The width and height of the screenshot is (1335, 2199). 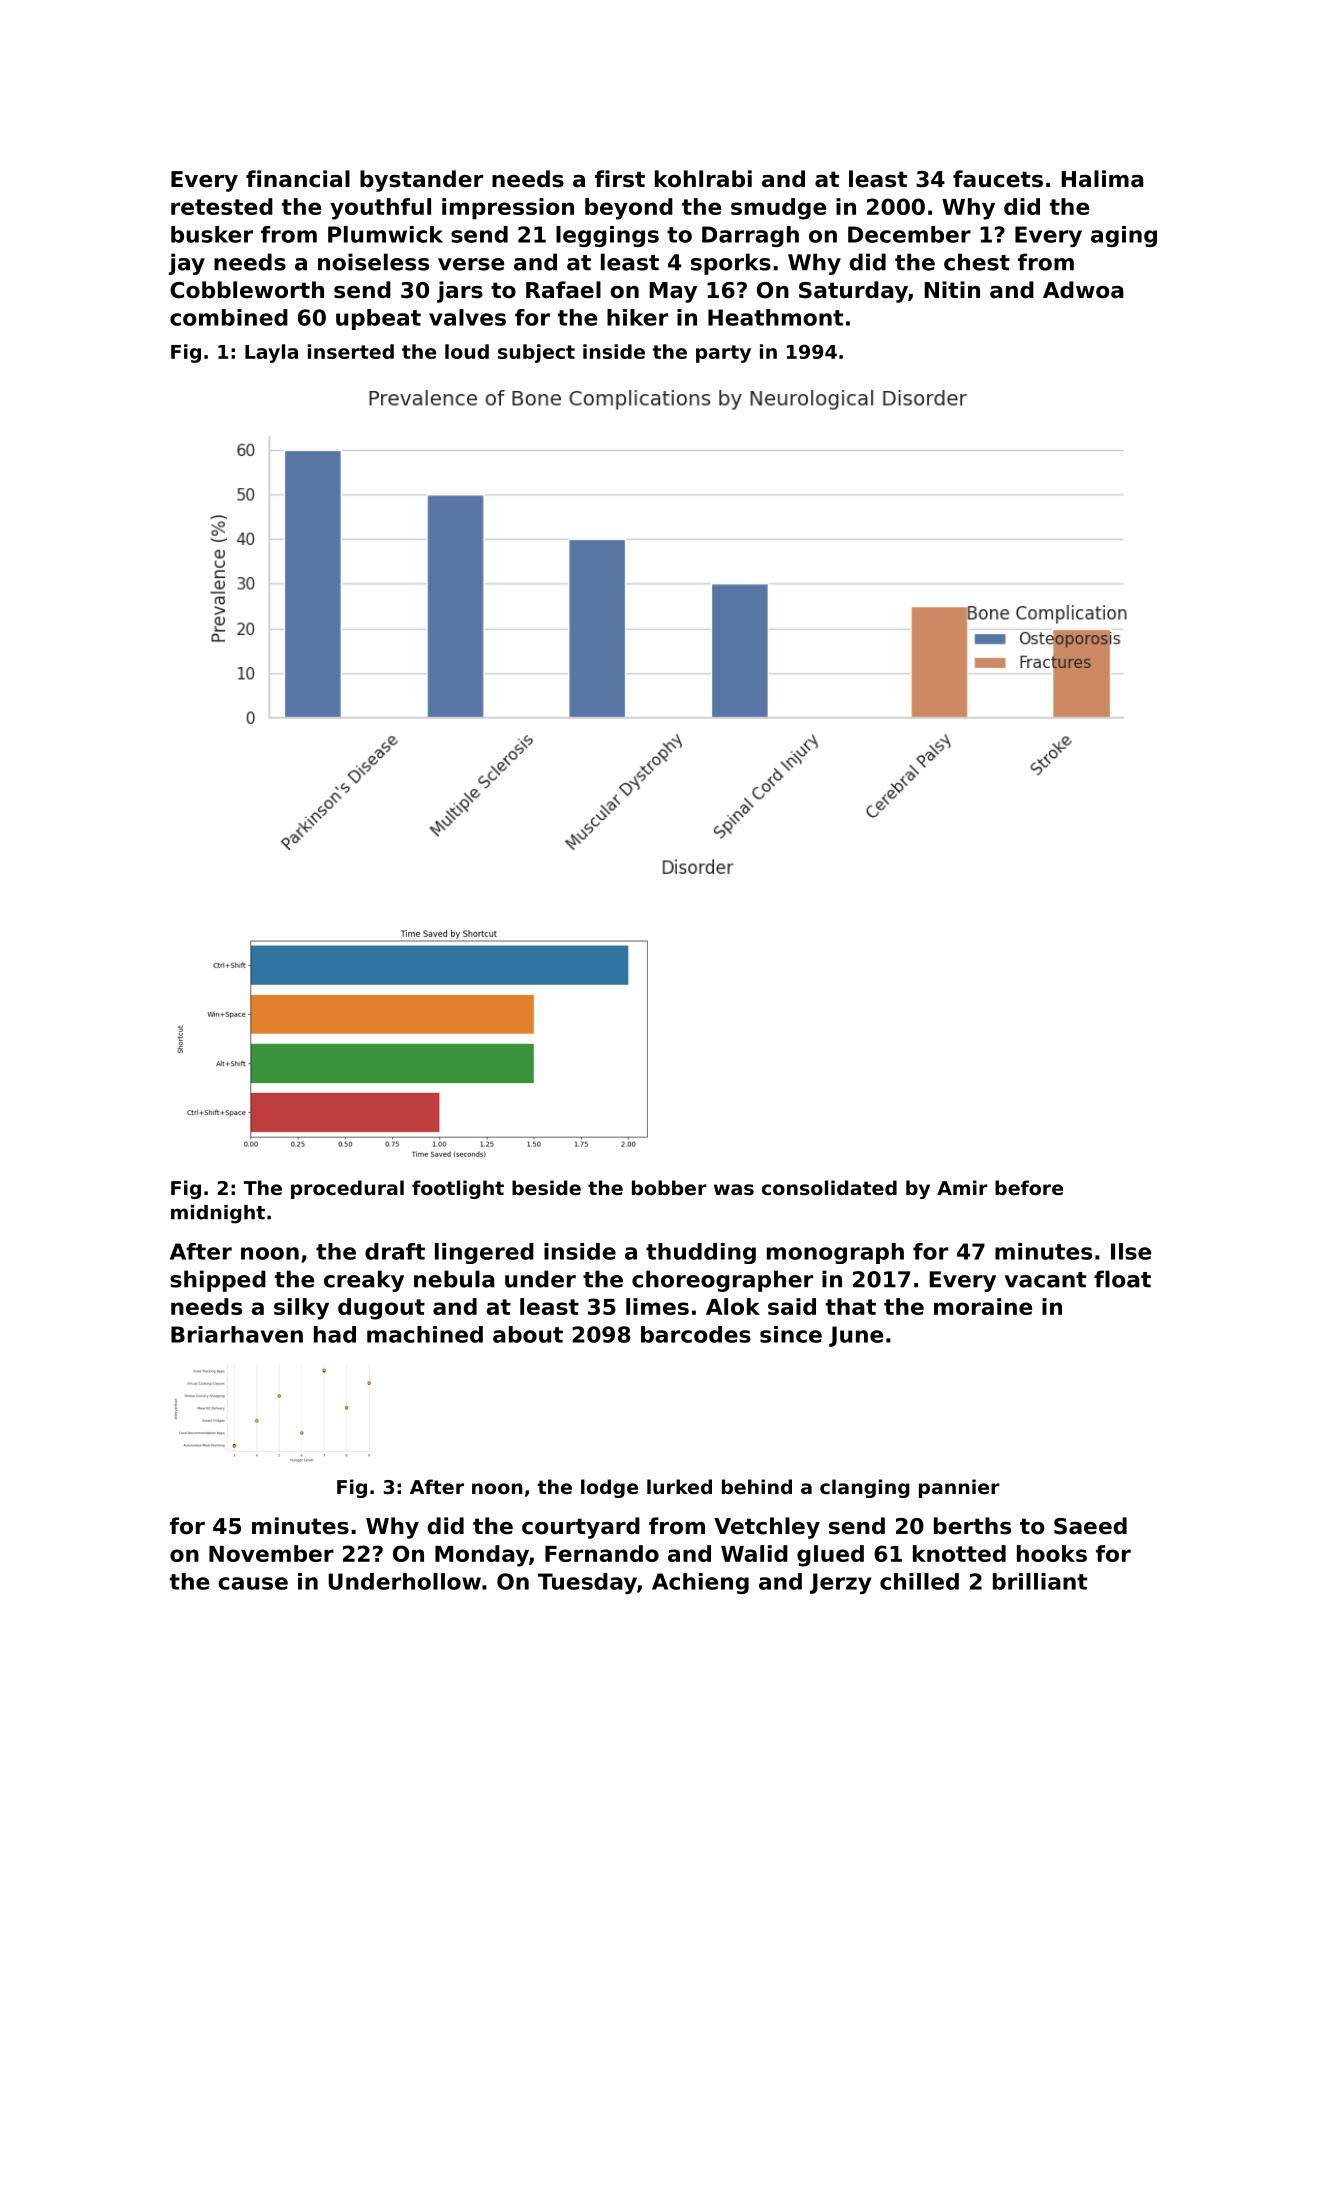 I want to click on Achieng, so click(x=700, y=1583).
